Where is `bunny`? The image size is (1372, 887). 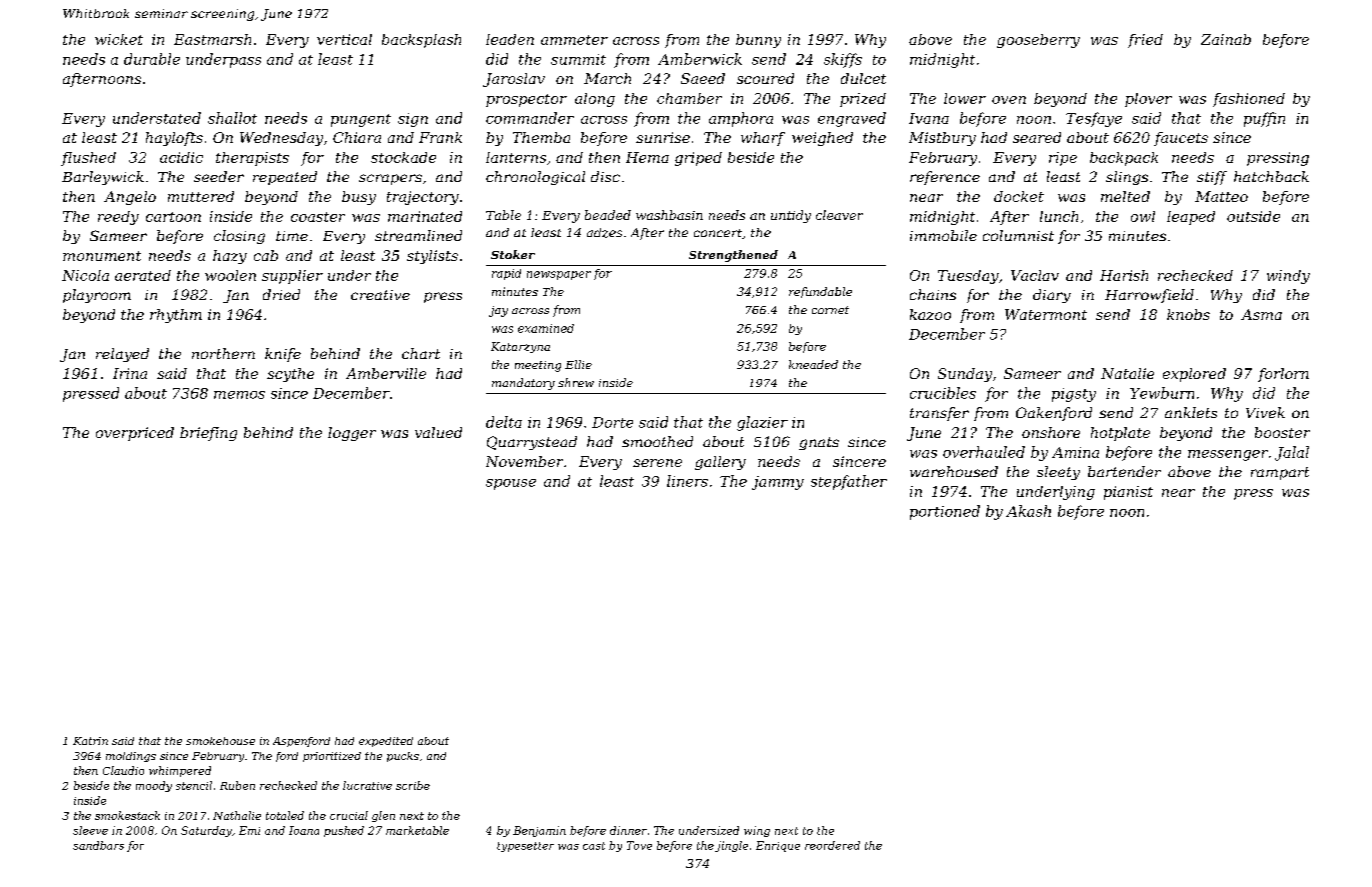 bunny is located at coordinates (758, 41).
